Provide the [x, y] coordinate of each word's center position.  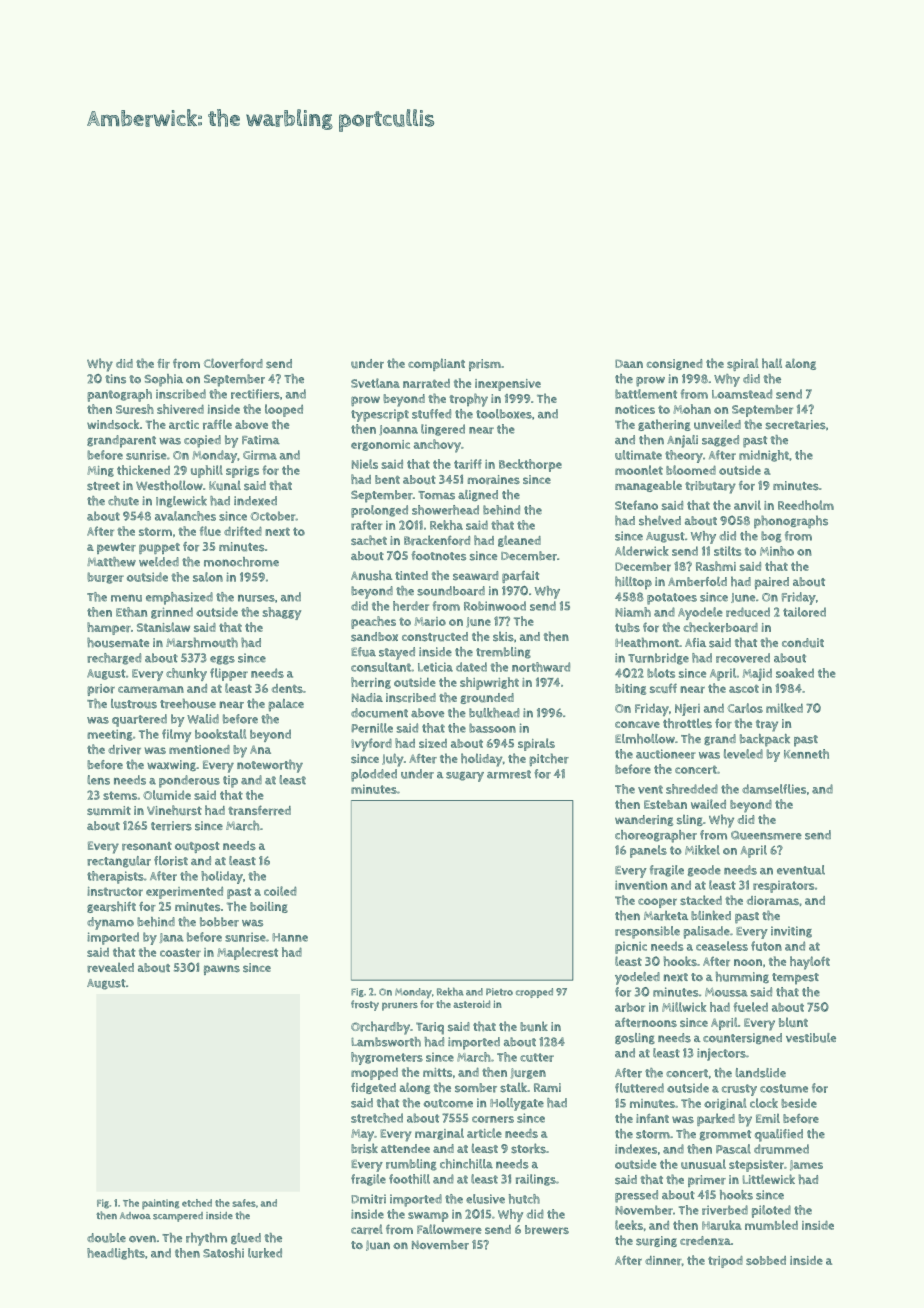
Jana [171, 938]
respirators [783, 887]
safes [244, 1203]
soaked [795, 673]
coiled [280, 891]
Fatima [261, 440]
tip [230, 781]
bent [387, 479]
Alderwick [642, 551]
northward [541, 667]
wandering [644, 820]
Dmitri [368, 1199]
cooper [657, 903]
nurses [256, 598]
